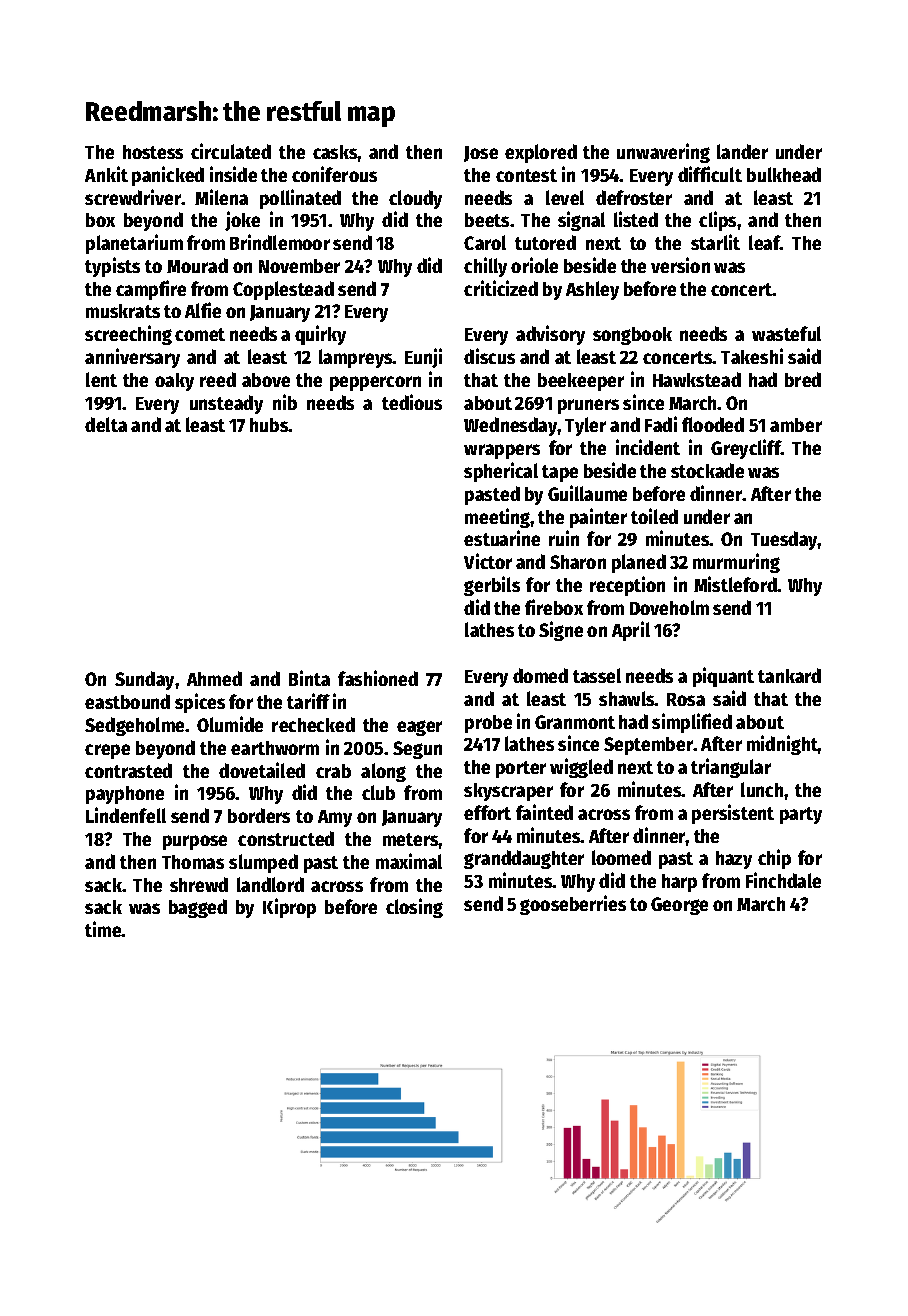  What do you see at coordinates (481, 154) in the screenshot?
I see `Jose` at bounding box center [481, 154].
